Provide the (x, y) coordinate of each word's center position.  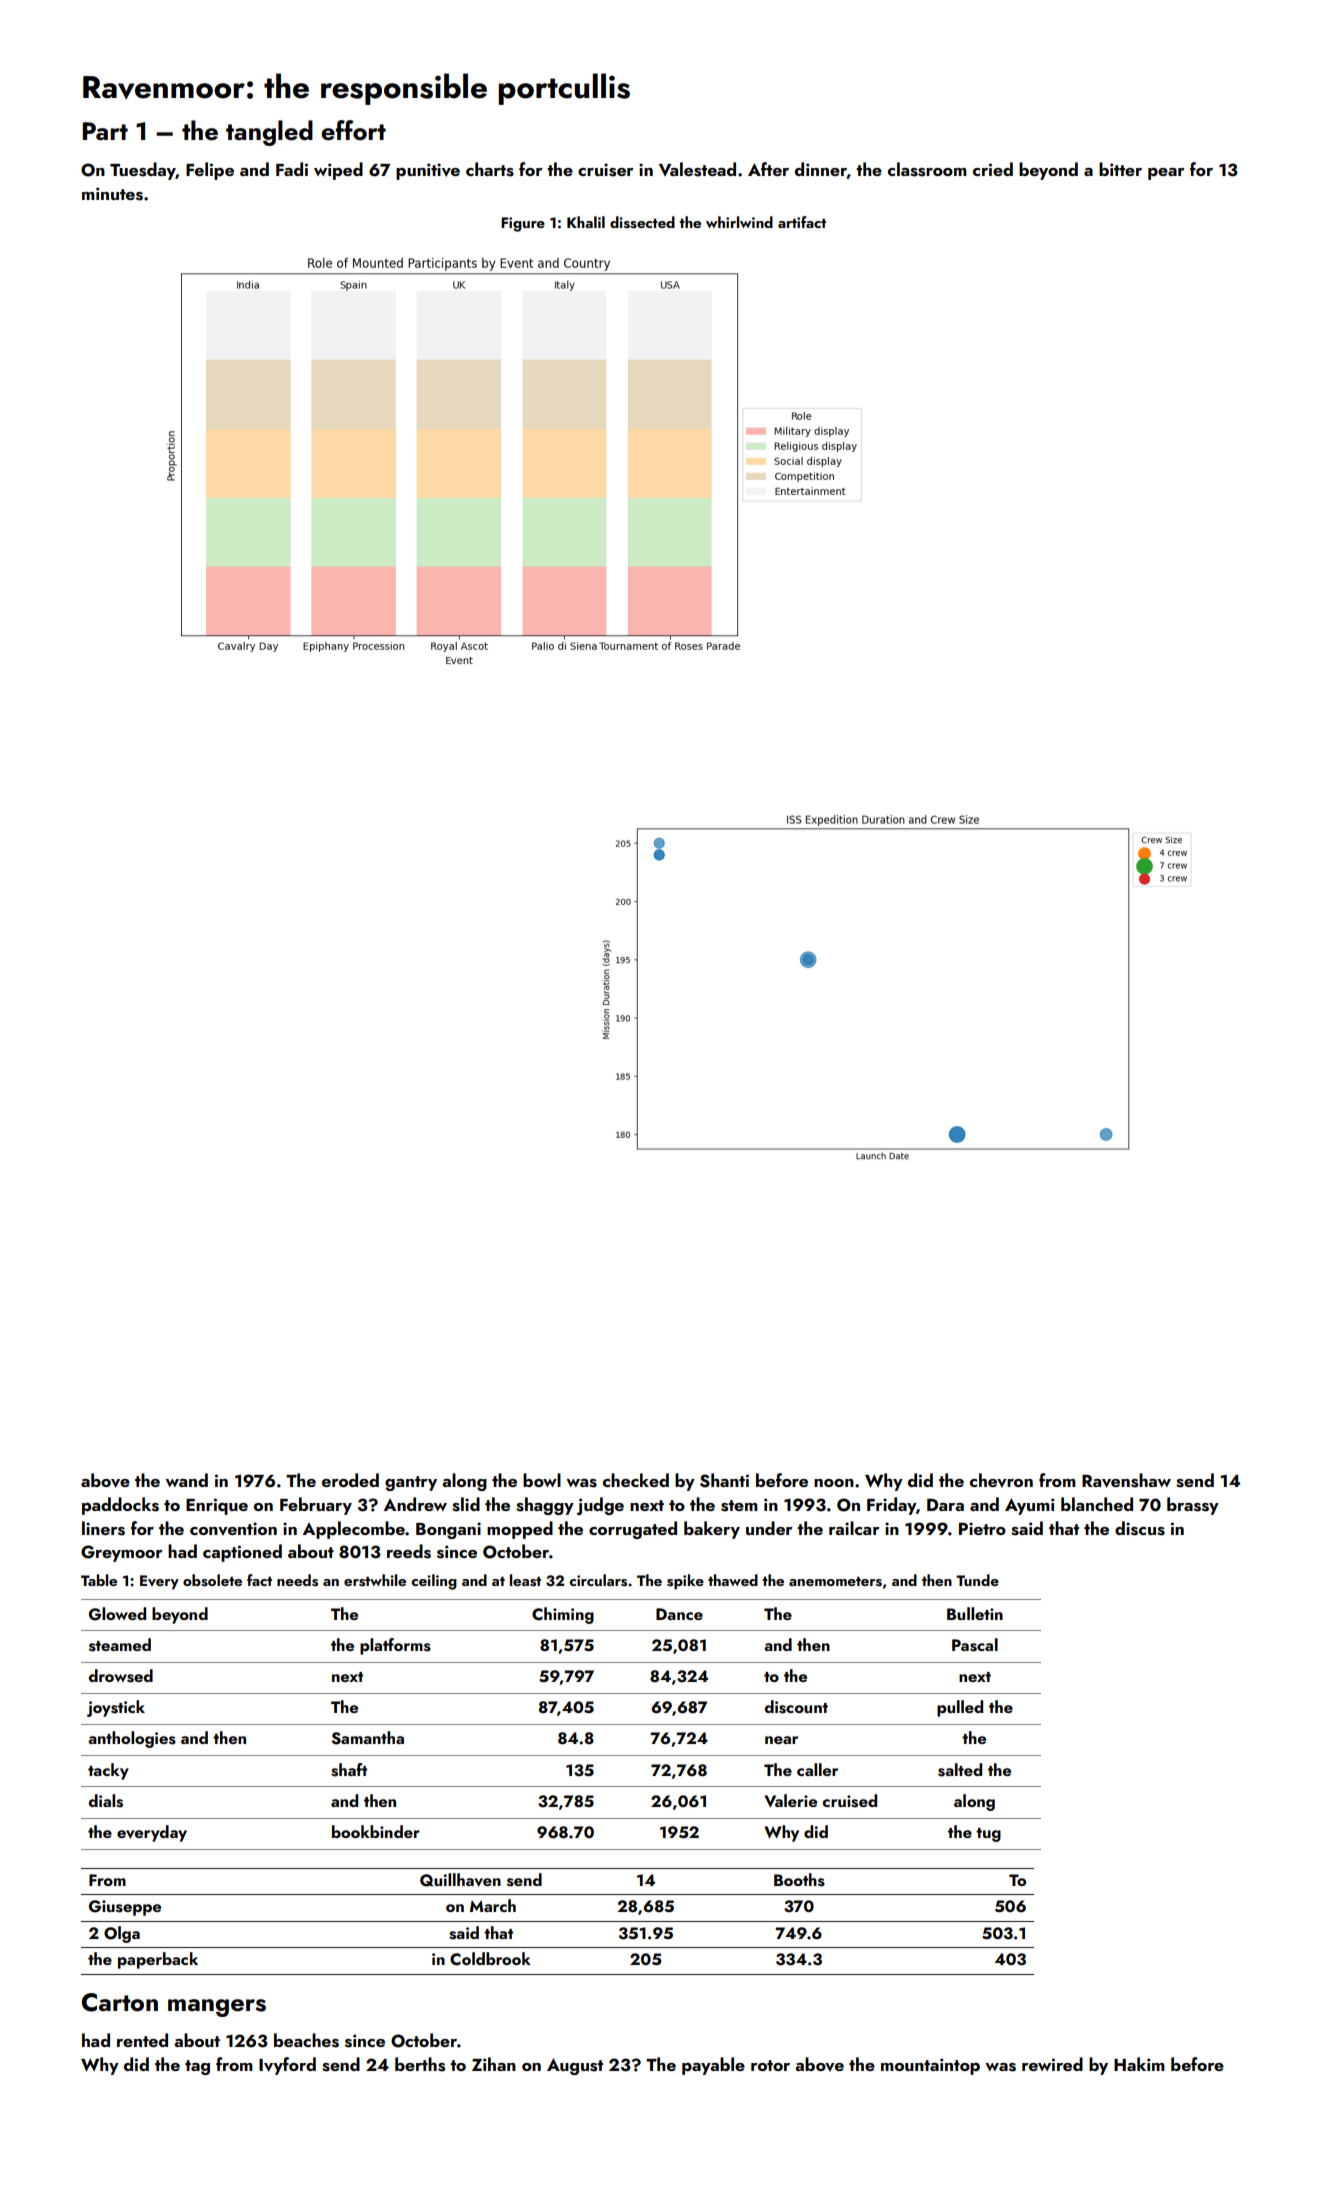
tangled (269, 133)
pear (1166, 174)
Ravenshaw (1126, 1480)
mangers (217, 2008)
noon (834, 1483)
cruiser (606, 170)
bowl (542, 1480)
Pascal (975, 1645)
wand (186, 1480)
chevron (1001, 1480)
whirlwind (739, 222)
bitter (1120, 169)
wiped (338, 171)
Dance (679, 1614)
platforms (395, 1646)
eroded (350, 1480)
